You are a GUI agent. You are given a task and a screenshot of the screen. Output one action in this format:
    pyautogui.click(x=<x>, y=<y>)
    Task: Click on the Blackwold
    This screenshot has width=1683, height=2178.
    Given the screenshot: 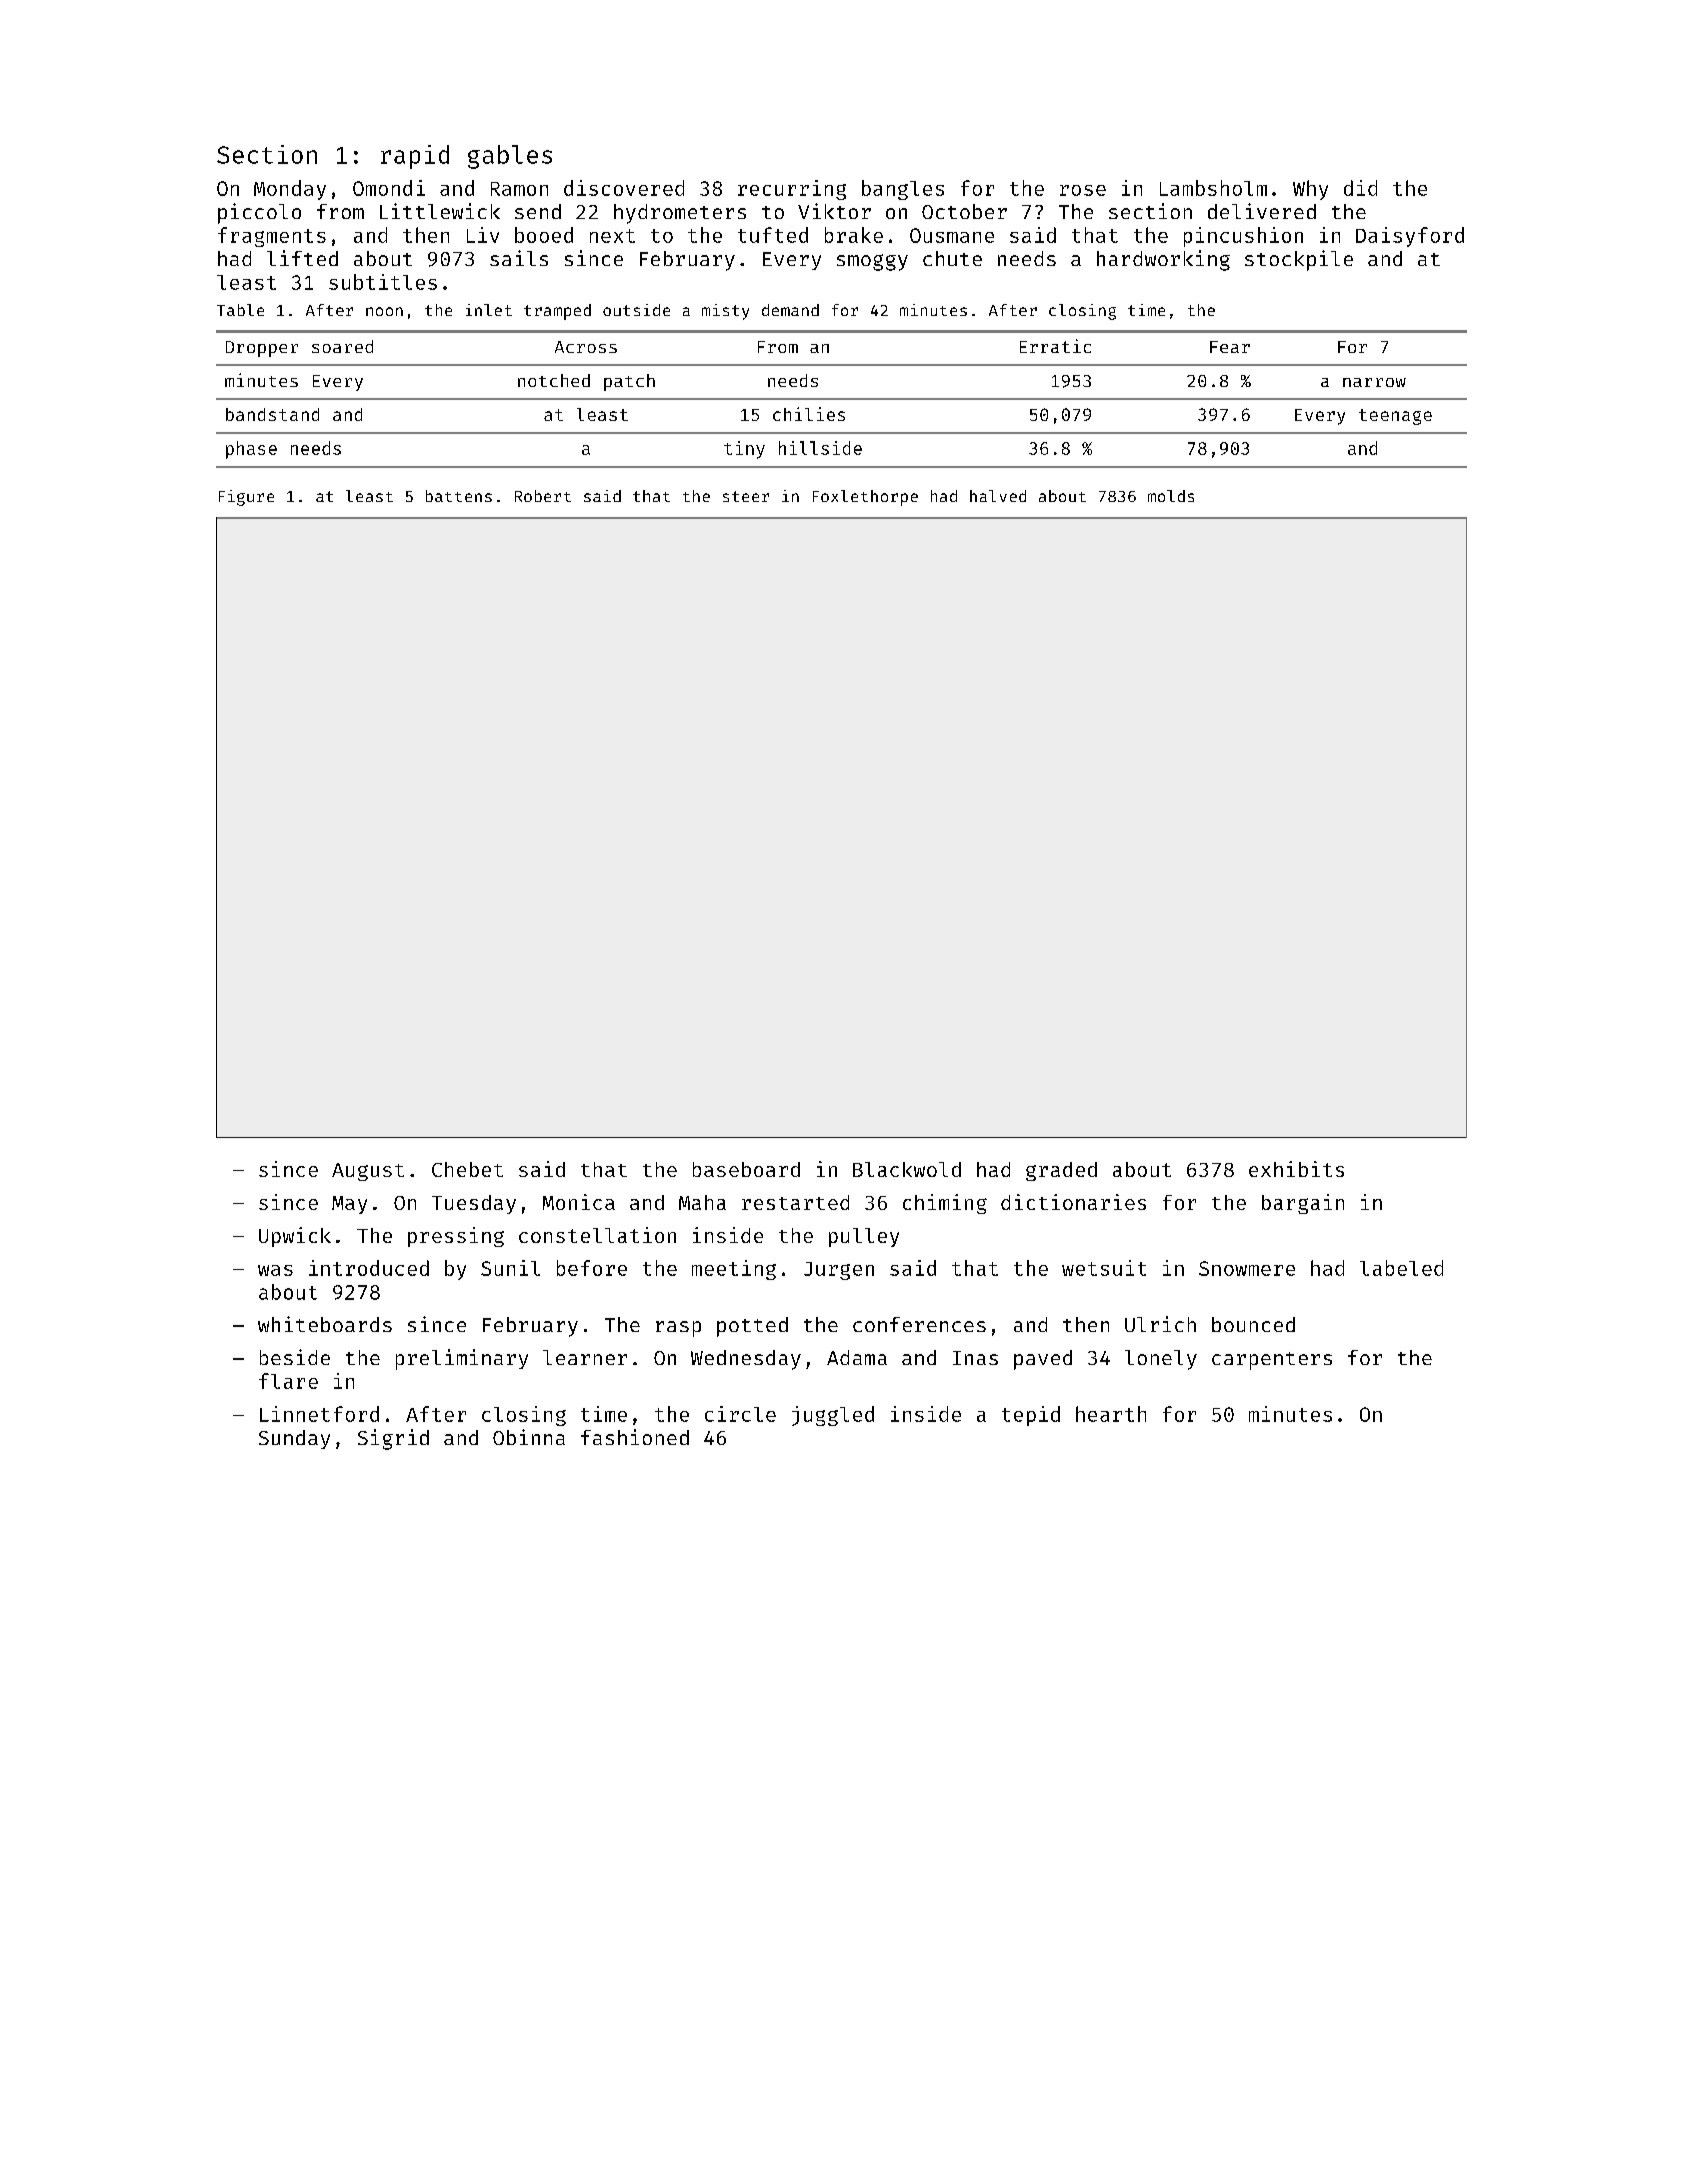 What is the action you would take?
    pyautogui.click(x=907, y=1169)
